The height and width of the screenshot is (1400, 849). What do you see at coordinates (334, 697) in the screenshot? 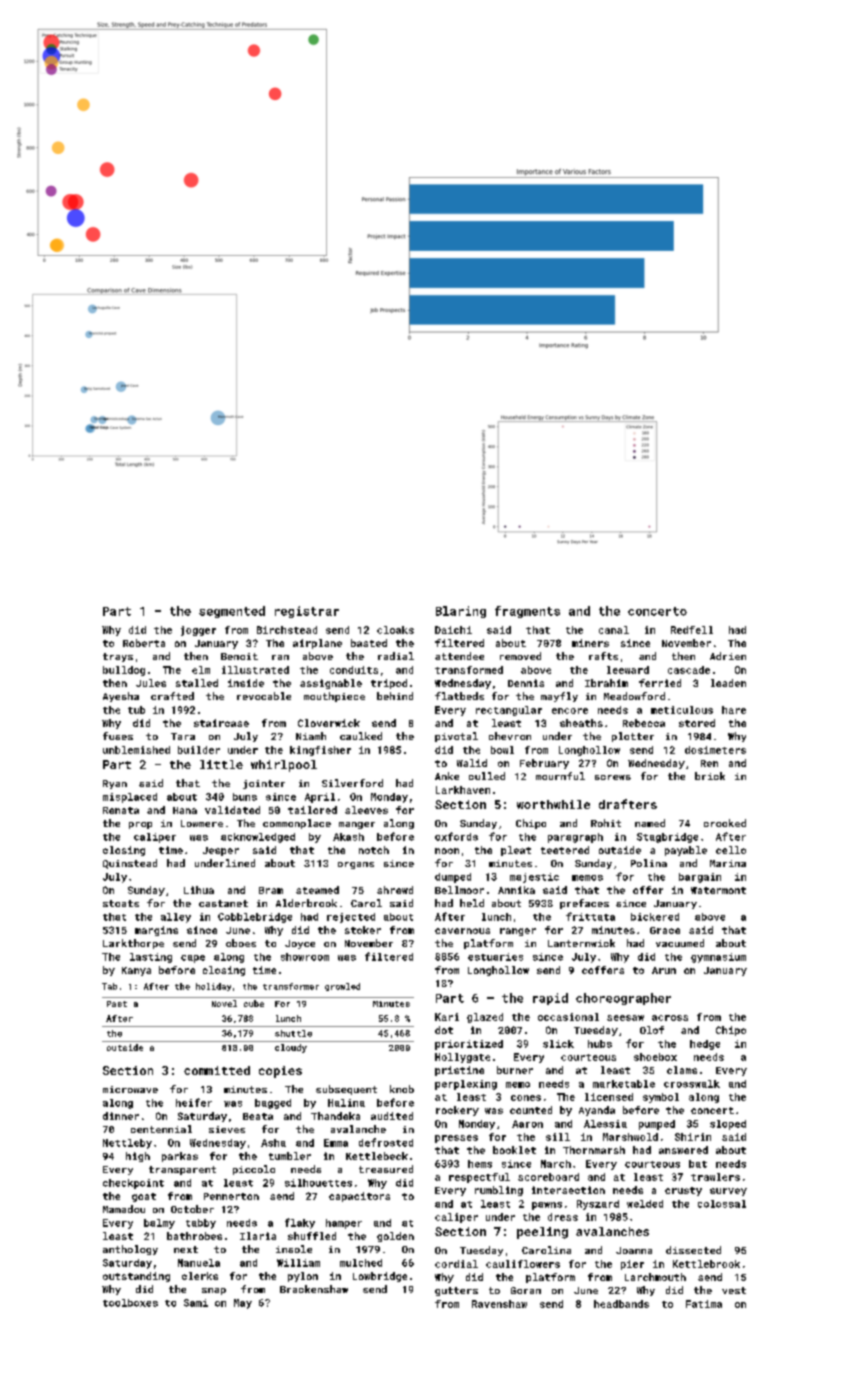
I see `mouthpiece` at bounding box center [334, 697].
